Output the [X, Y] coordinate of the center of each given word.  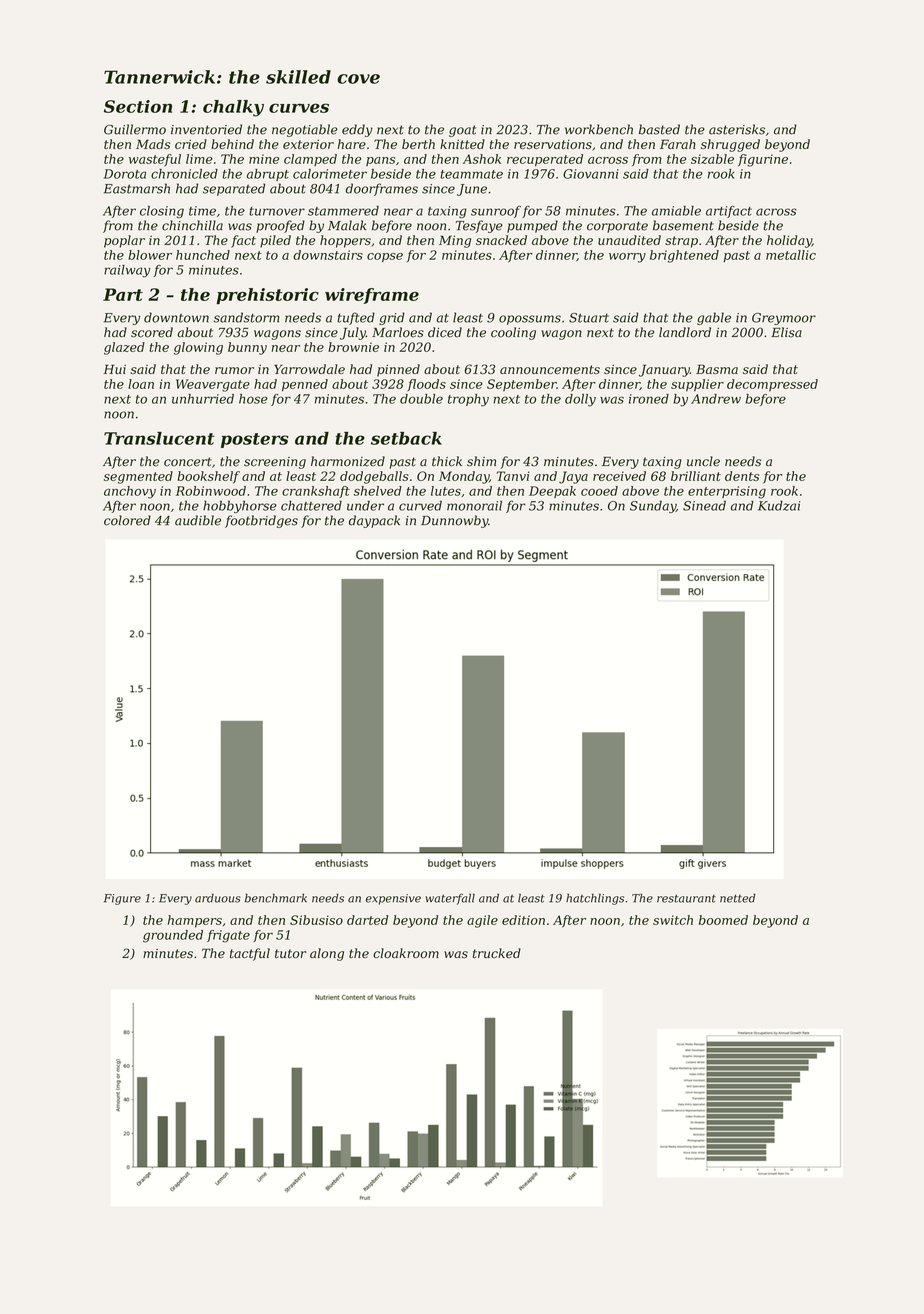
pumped [532, 226]
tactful [250, 954]
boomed [723, 920]
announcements [550, 369]
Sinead [704, 505]
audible [198, 520]
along [327, 954]
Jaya [573, 477]
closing [162, 211]
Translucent [159, 438]
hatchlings [595, 899]
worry [627, 258]
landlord [685, 332]
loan [141, 384]
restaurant [686, 898]
